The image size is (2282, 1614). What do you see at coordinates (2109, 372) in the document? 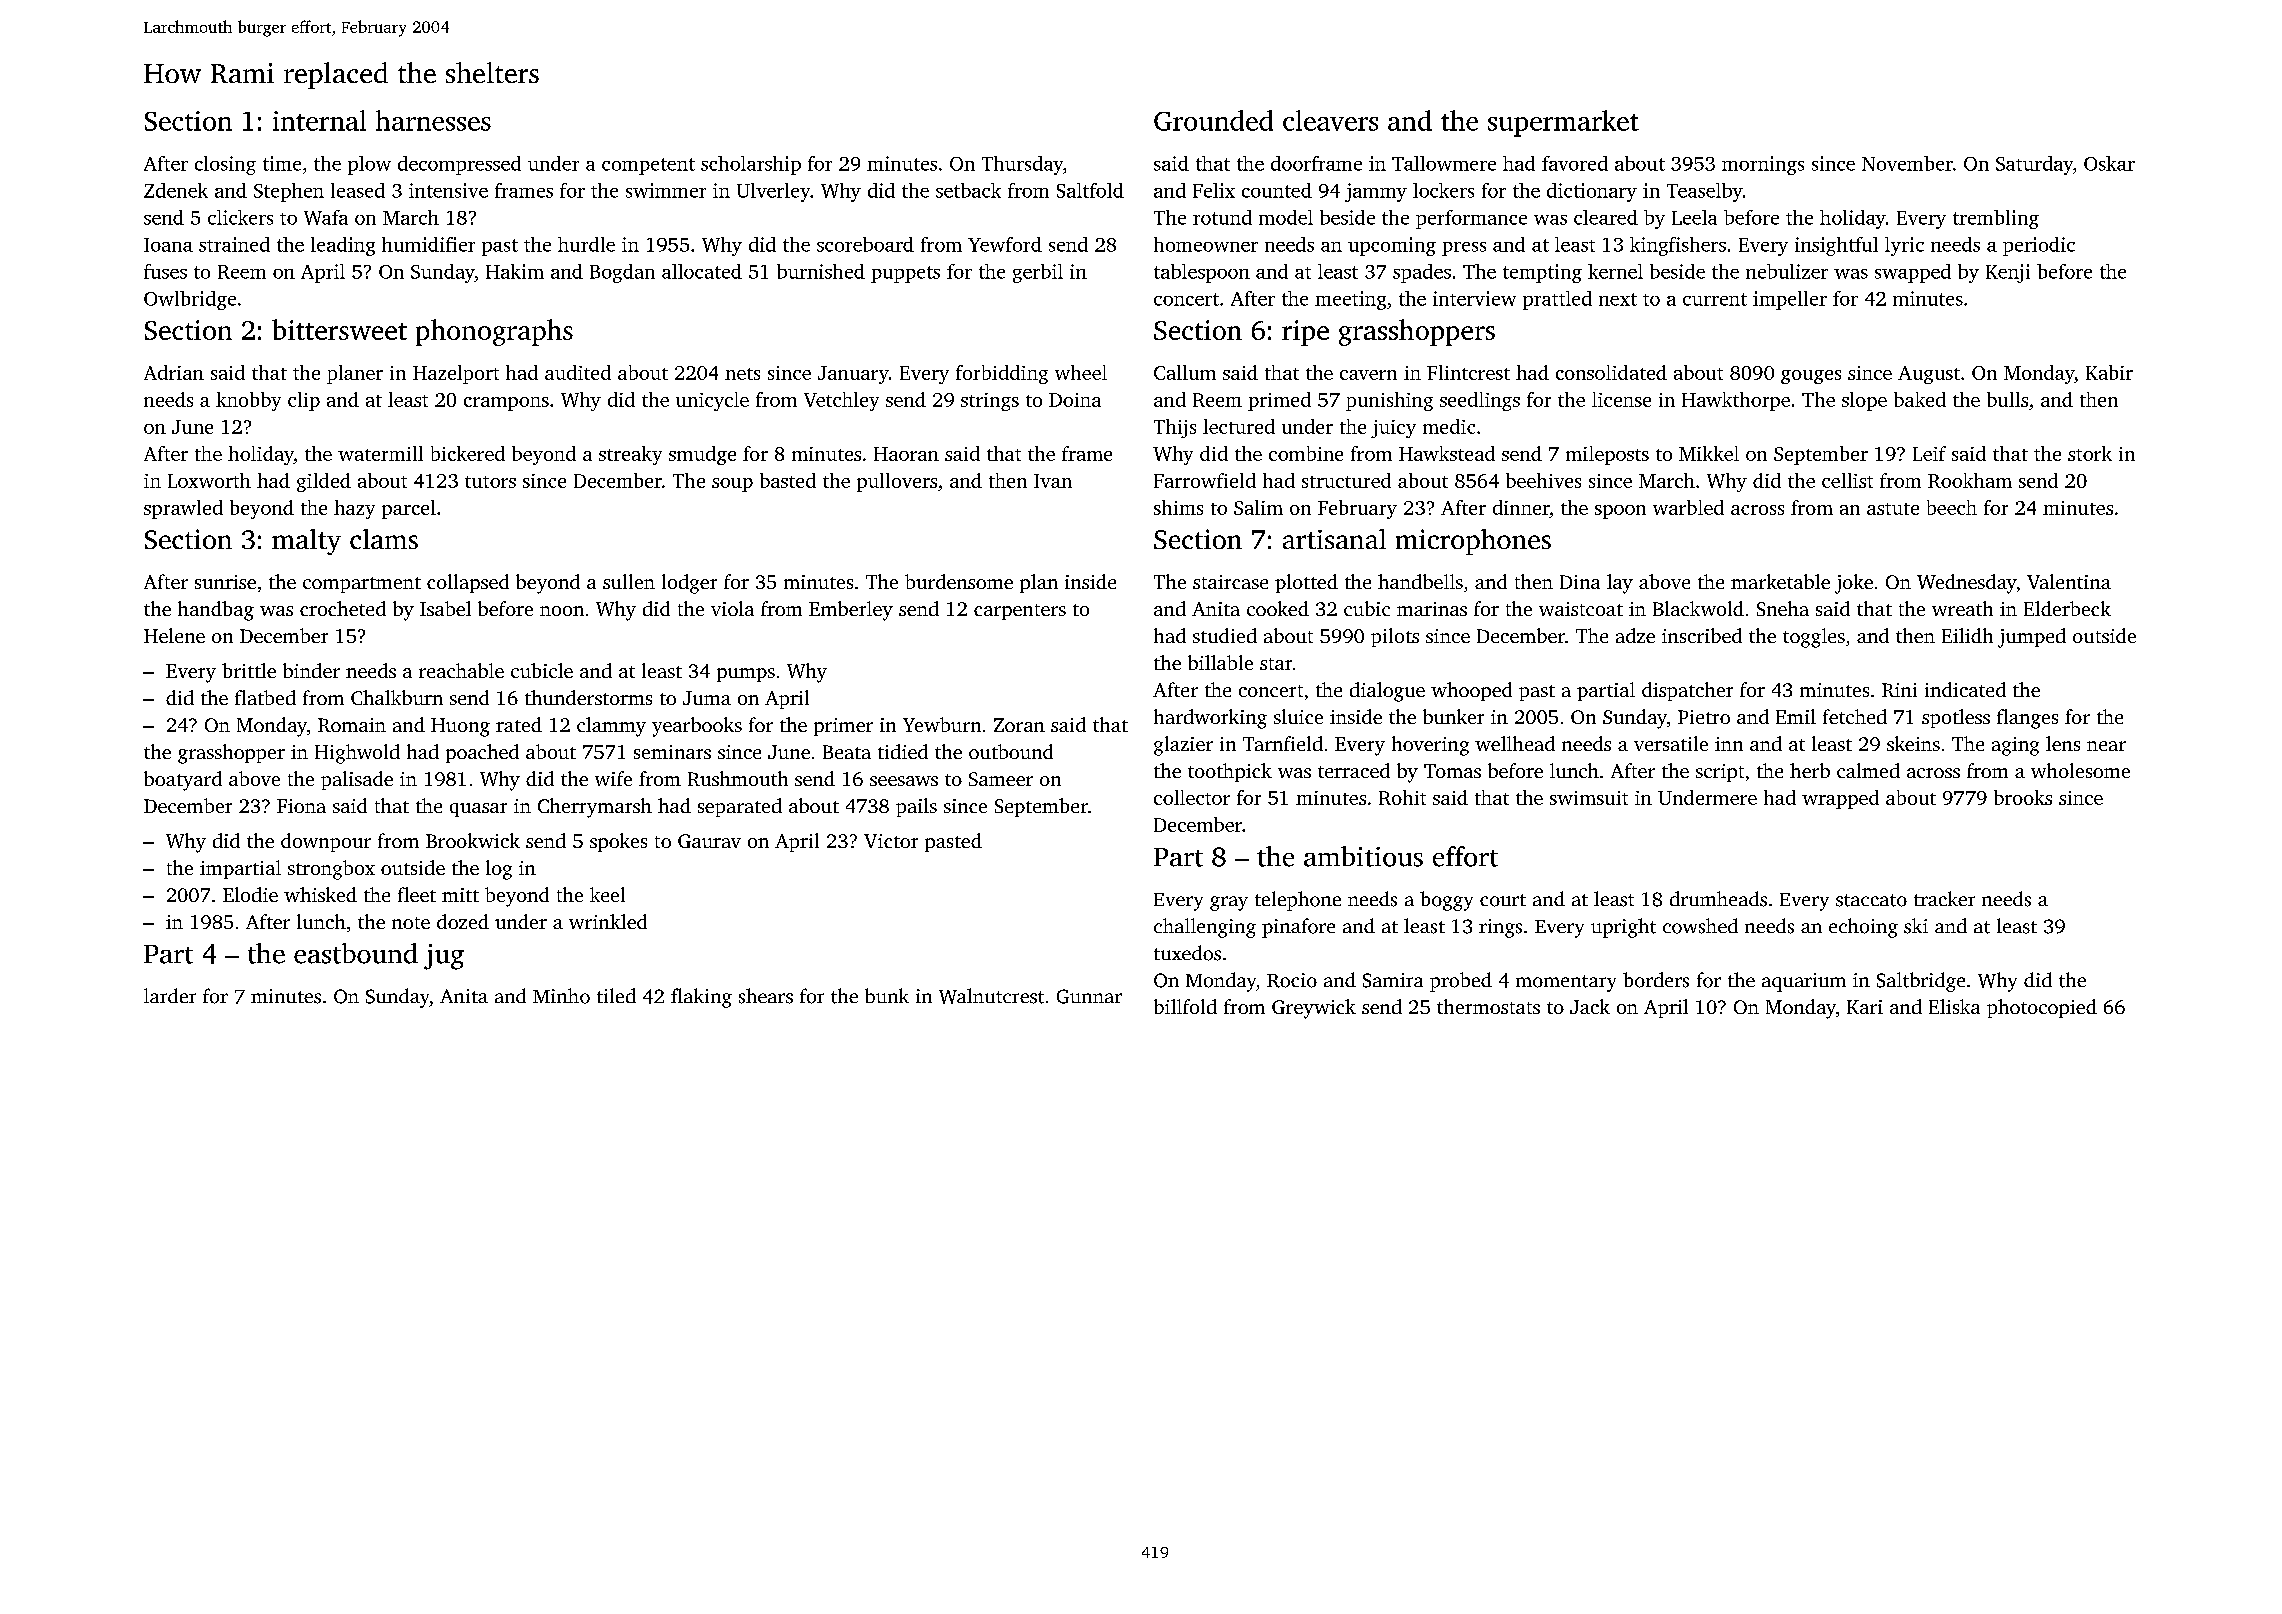
I see `Kabir` at bounding box center [2109, 372].
